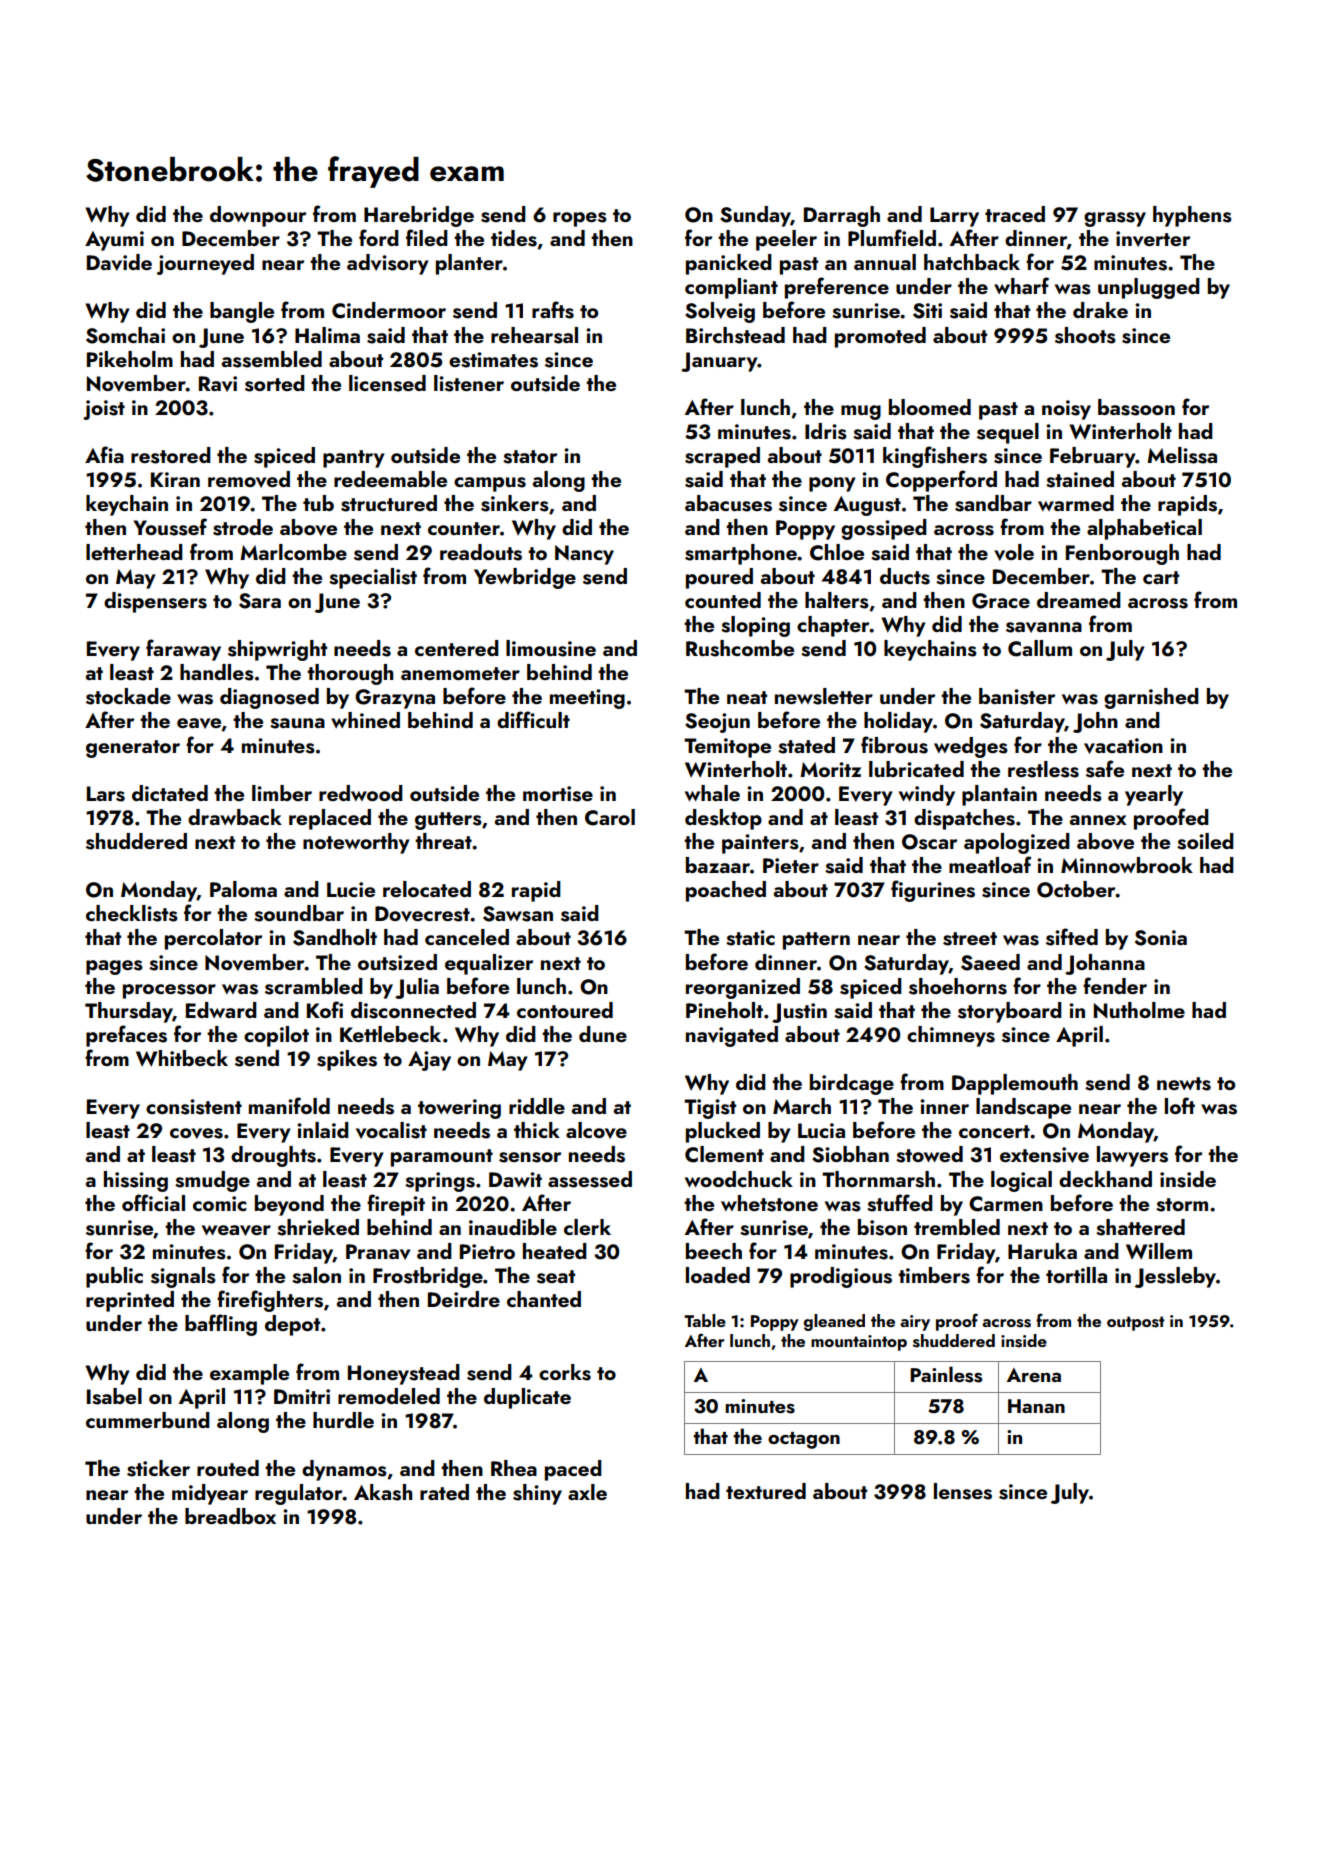  I want to click on Akash, so click(383, 1492).
